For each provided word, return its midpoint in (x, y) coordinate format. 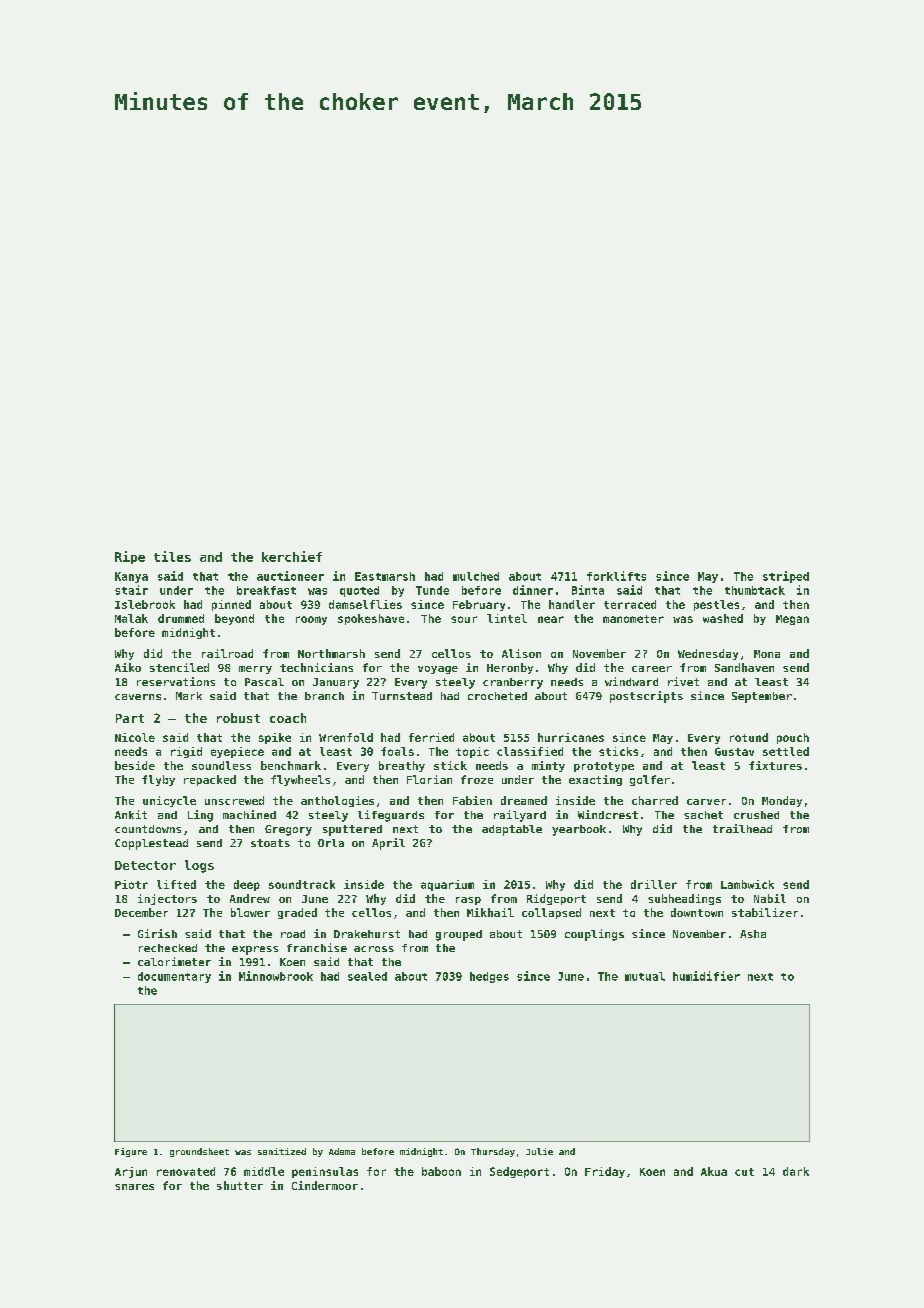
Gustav (734, 751)
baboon (441, 1171)
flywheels (300, 780)
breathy (402, 766)
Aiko (128, 667)
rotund (749, 737)
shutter (240, 1185)
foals (397, 751)
